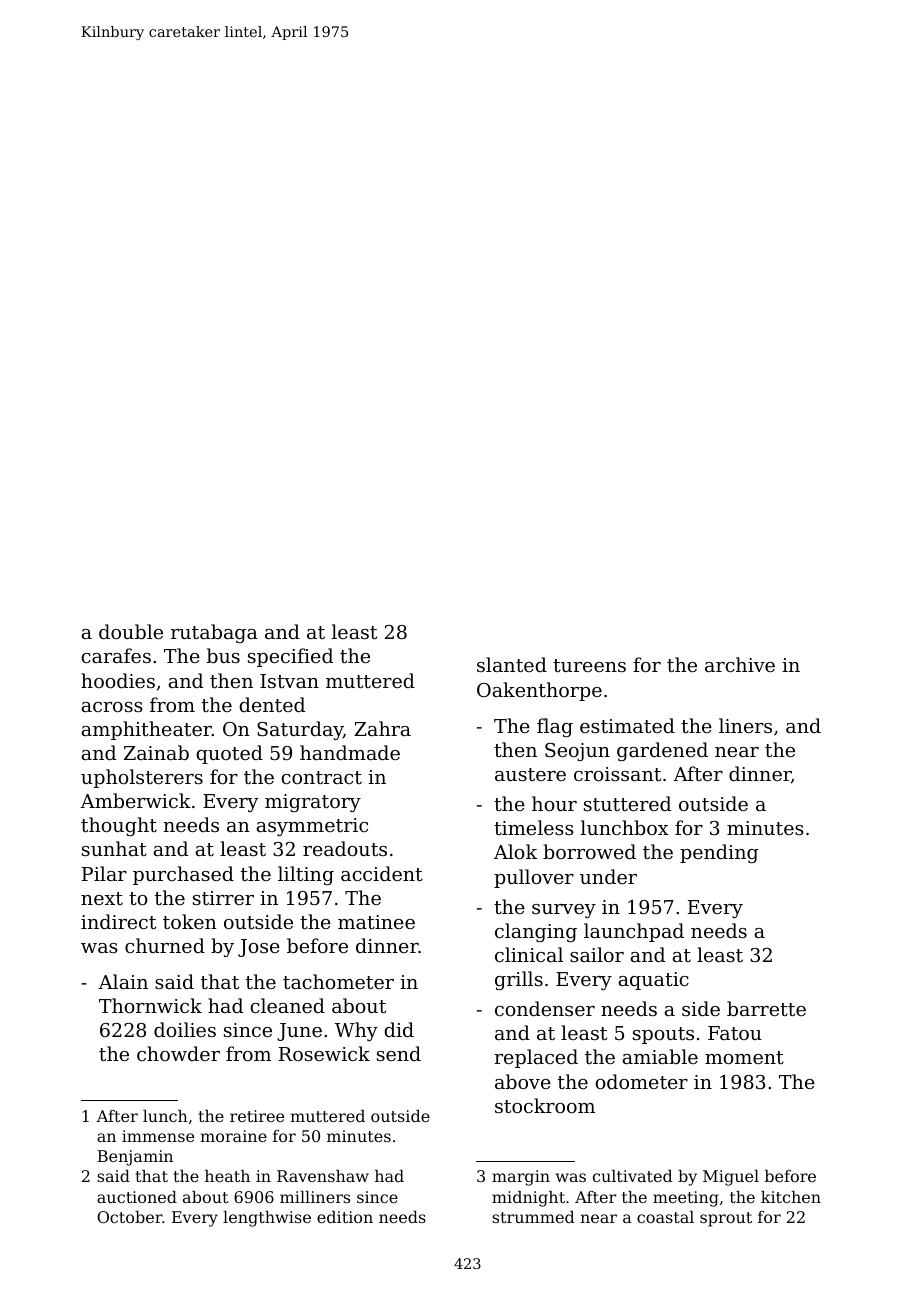 The image size is (908, 1316). What do you see at coordinates (165, 945) in the document?
I see `churned` at bounding box center [165, 945].
